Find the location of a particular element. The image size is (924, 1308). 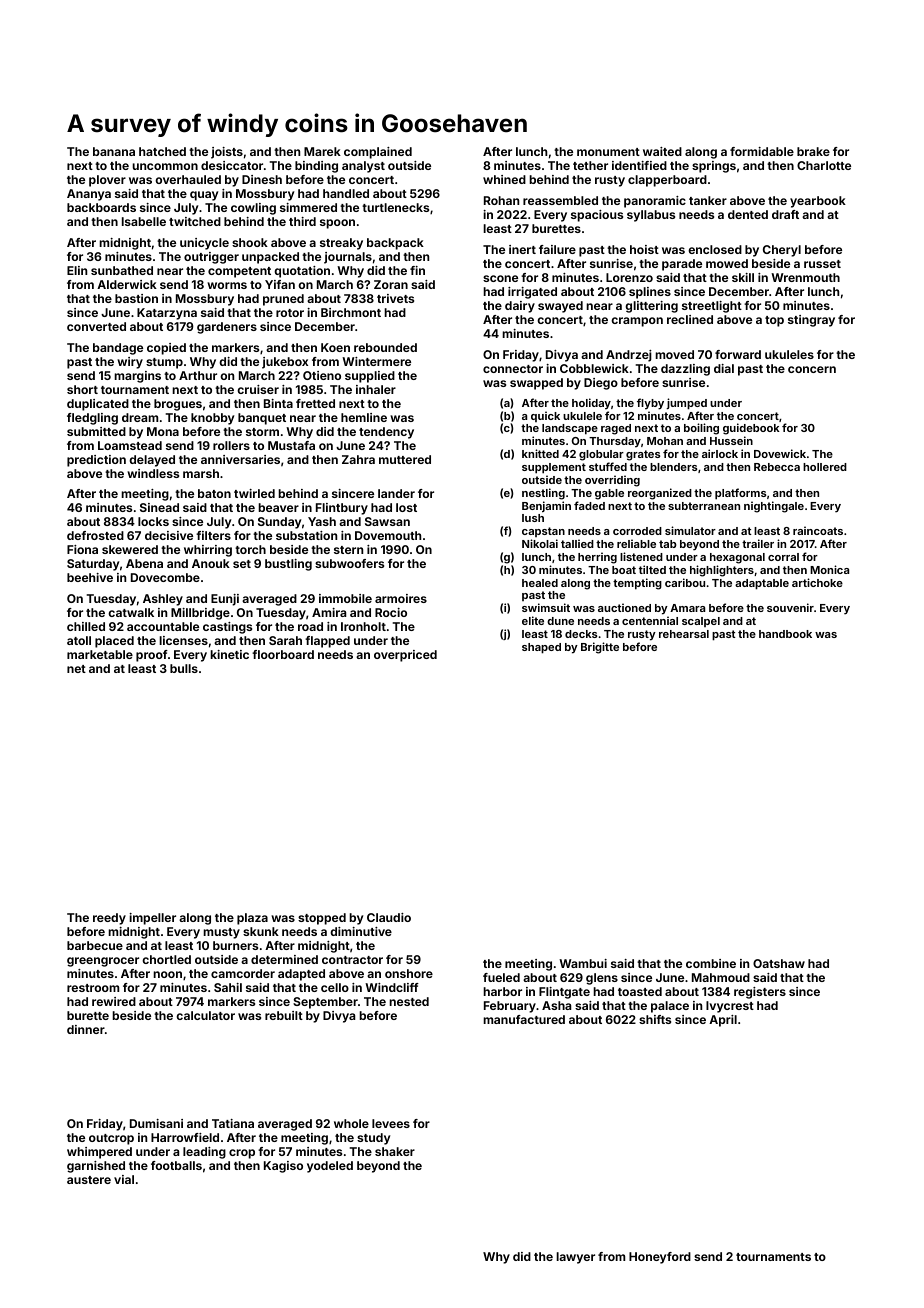

concern is located at coordinates (812, 369).
